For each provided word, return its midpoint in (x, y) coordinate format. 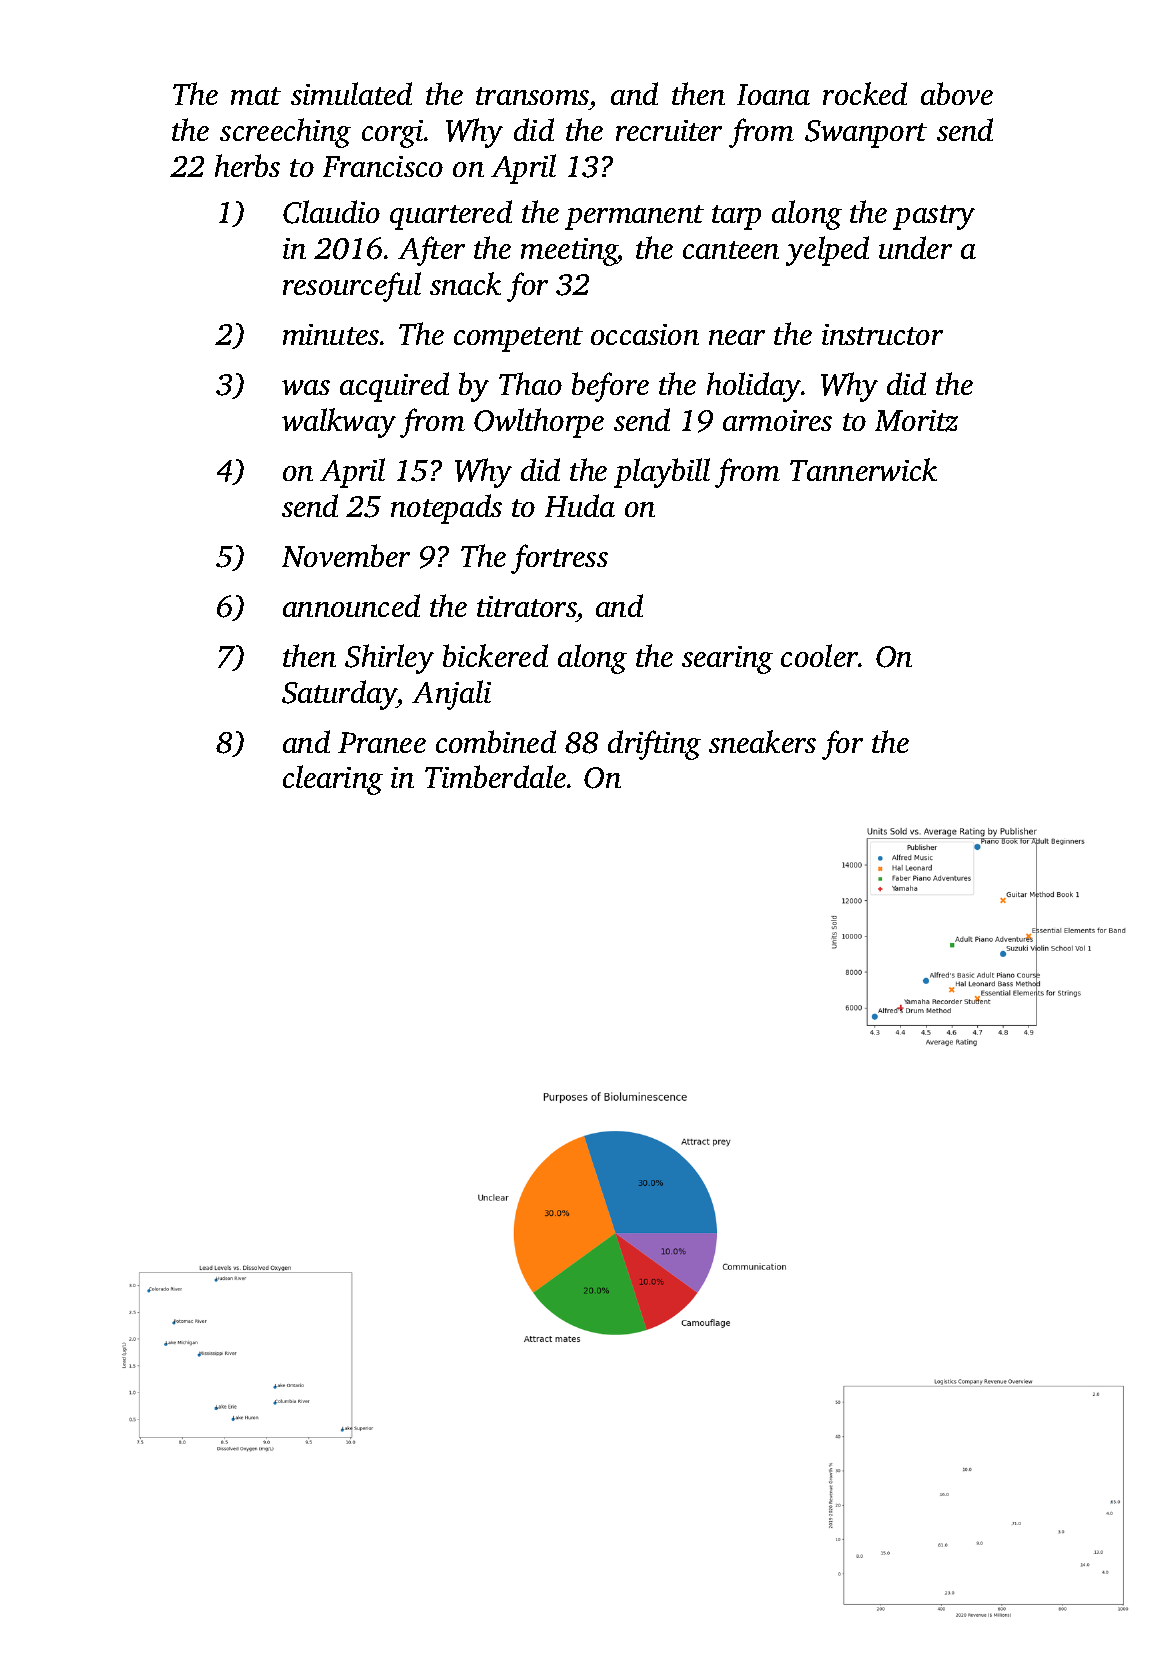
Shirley (389, 659)
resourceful (352, 287)
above (957, 93)
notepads (446, 509)
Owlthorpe (539, 423)
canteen (731, 250)
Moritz (916, 421)
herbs (247, 165)
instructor (882, 334)
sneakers (762, 741)
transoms (532, 96)
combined (496, 741)
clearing (333, 780)
